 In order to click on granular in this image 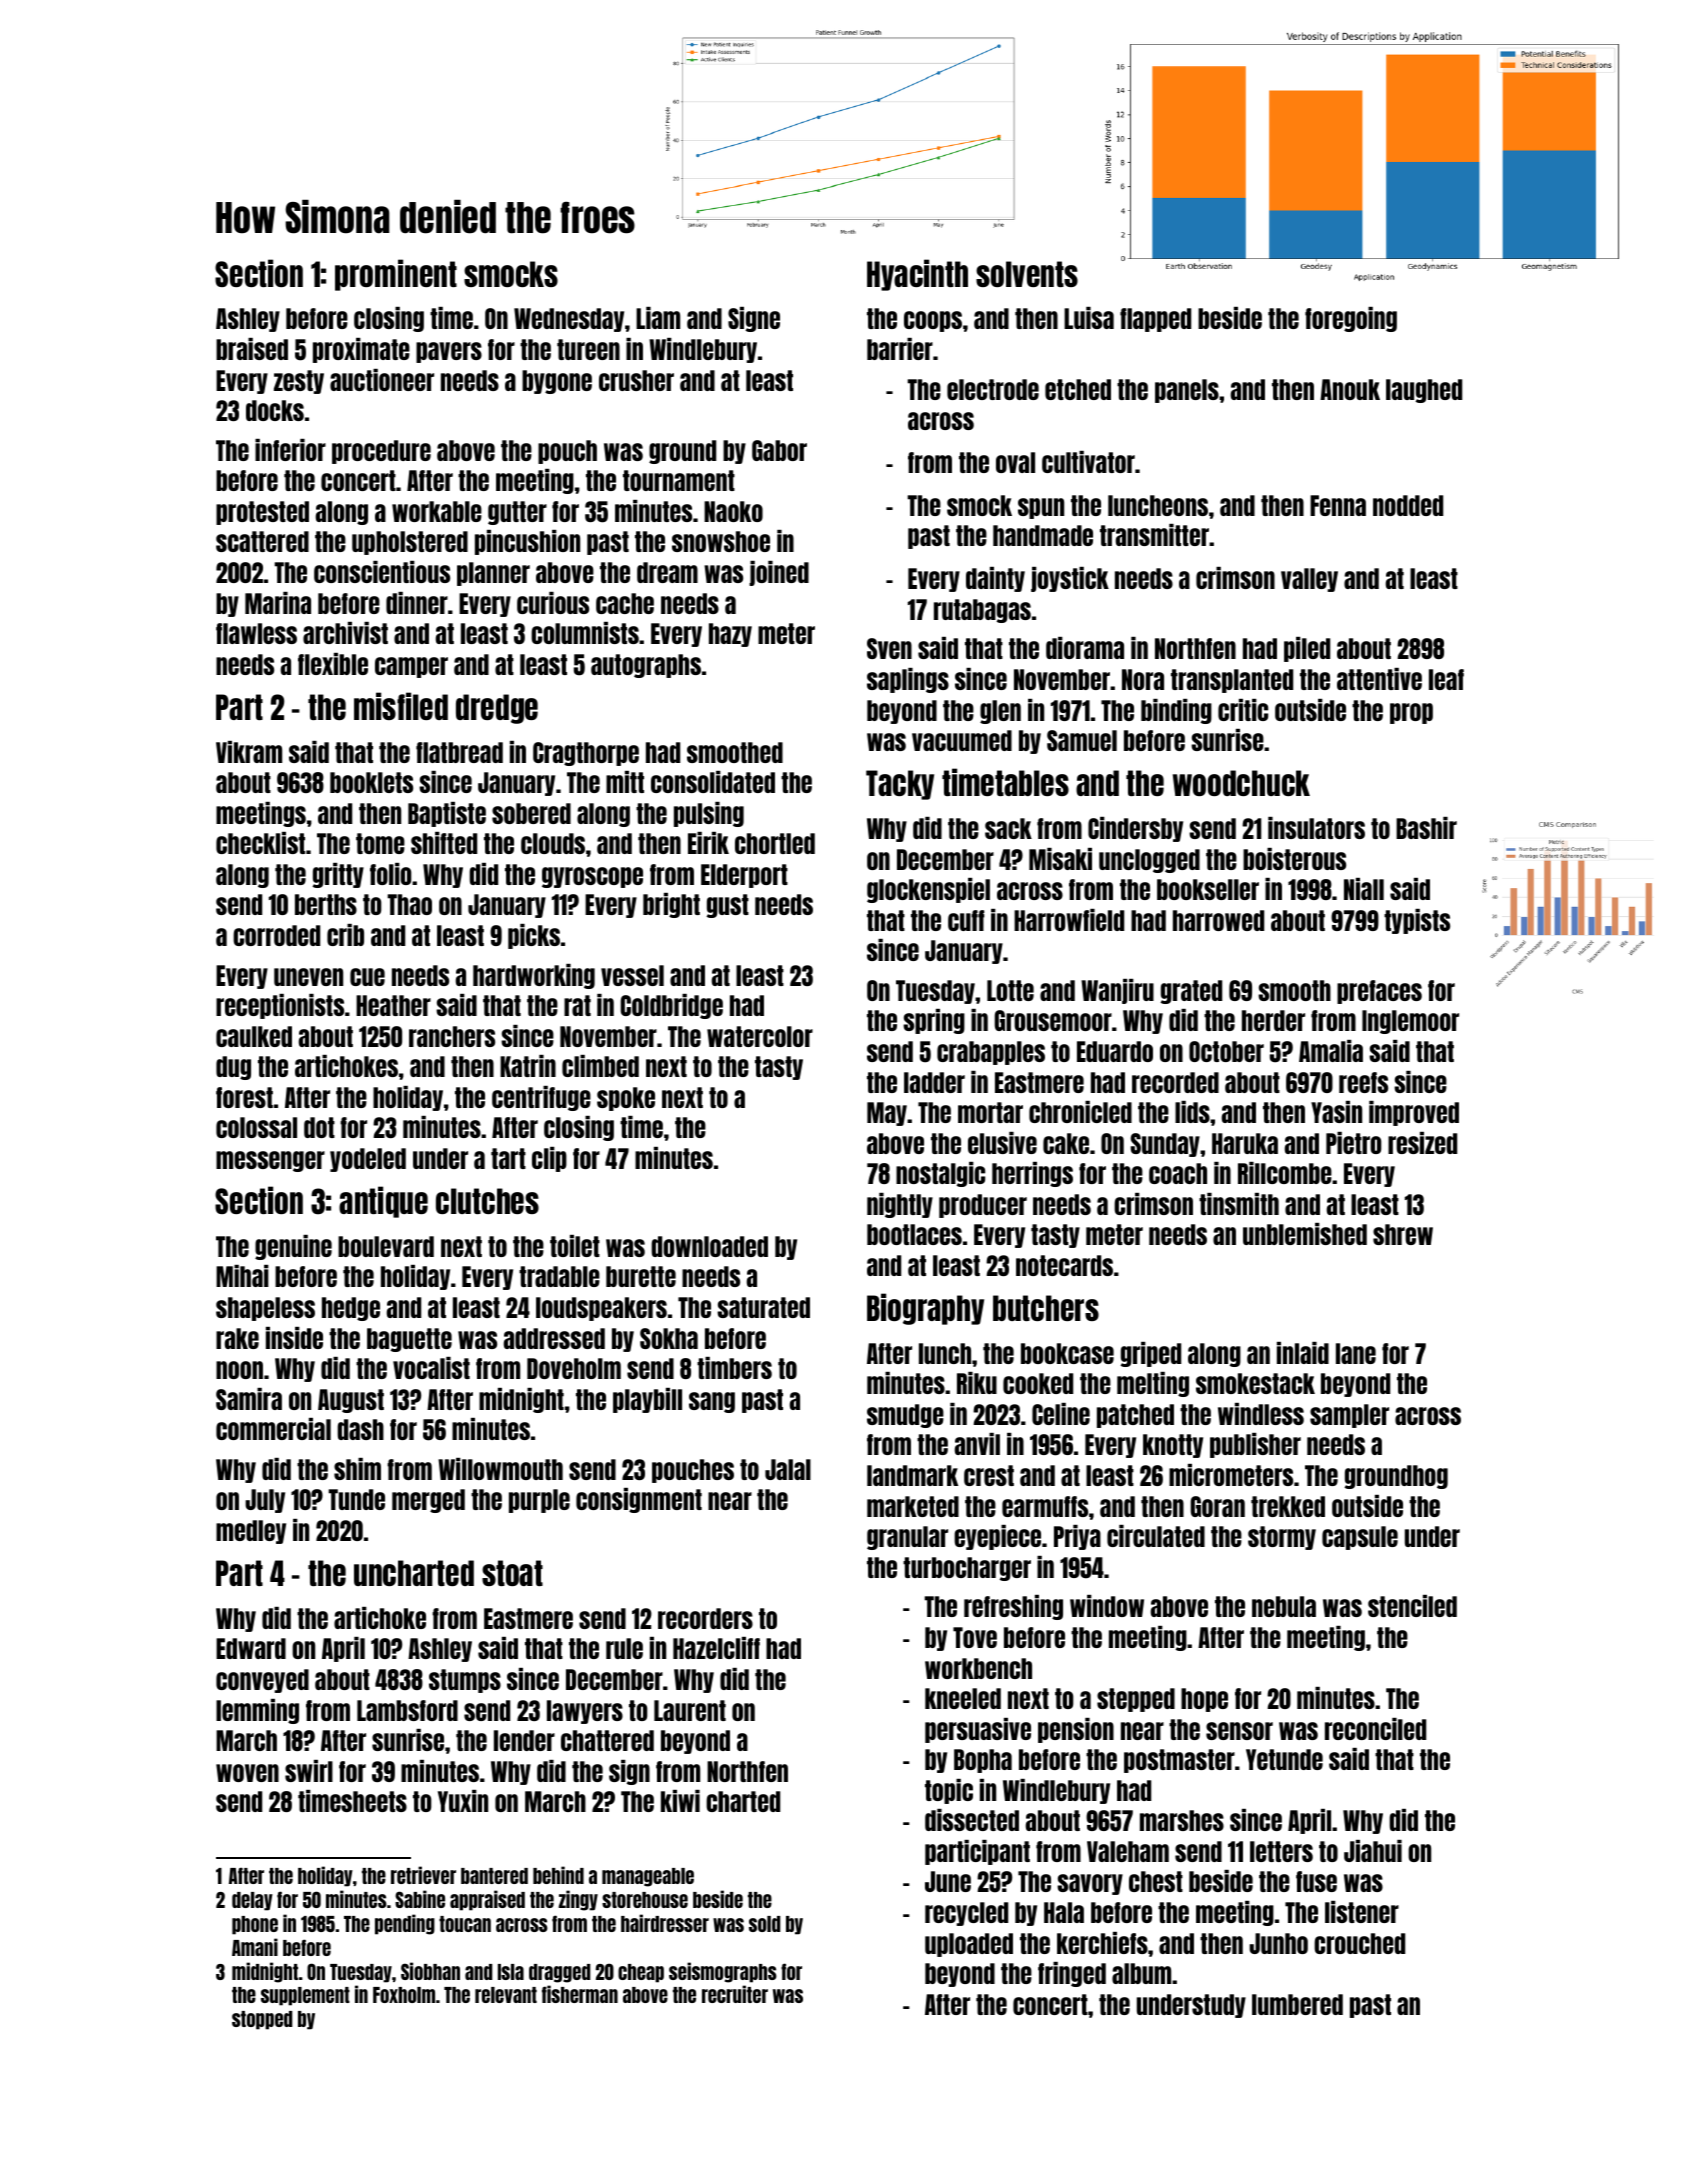, I will do `click(907, 1538)`.
